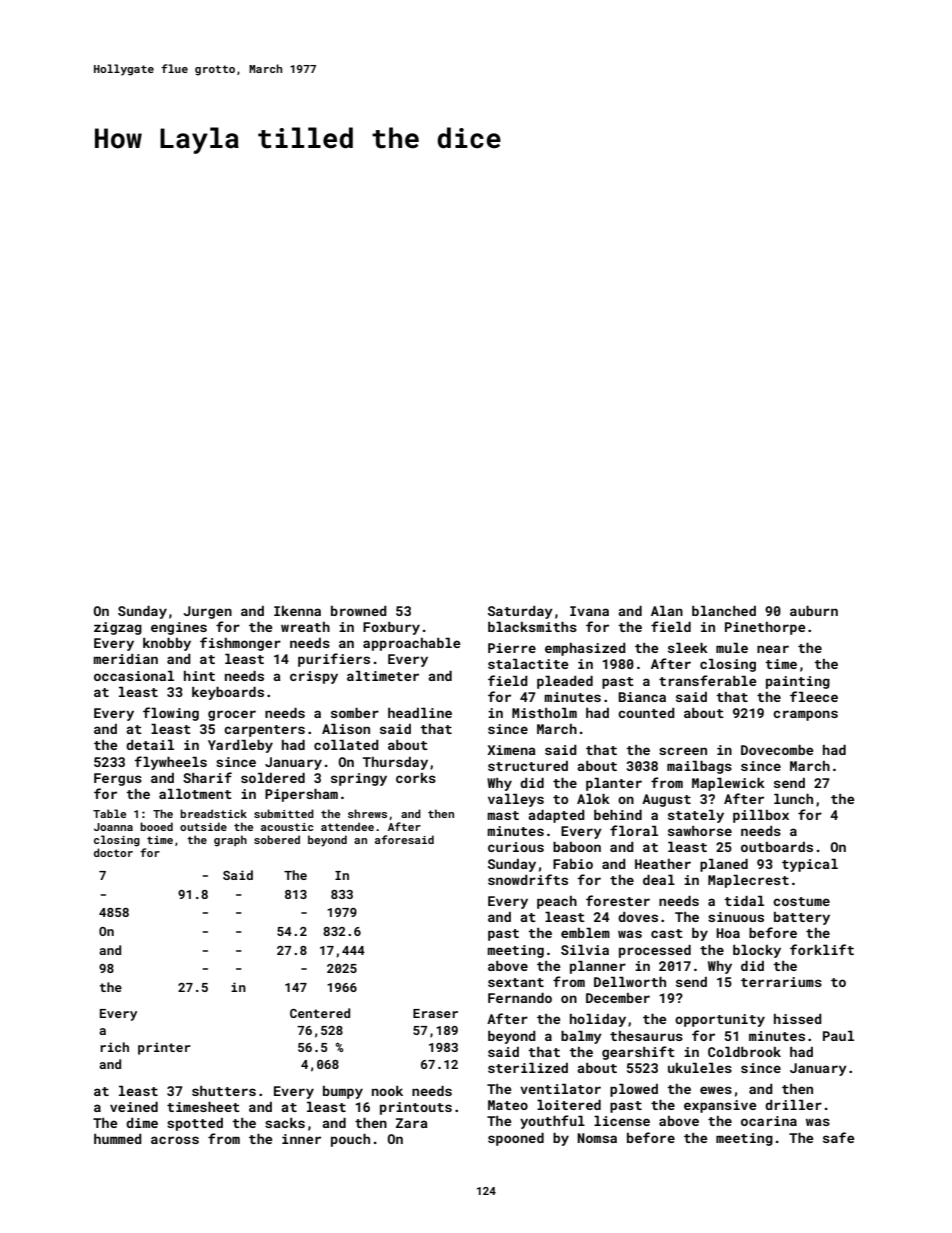 This image has height=1233, width=952. What do you see at coordinates (207, 612) in the image?
I see `Jurgen` at bounding box center [207, 612].
